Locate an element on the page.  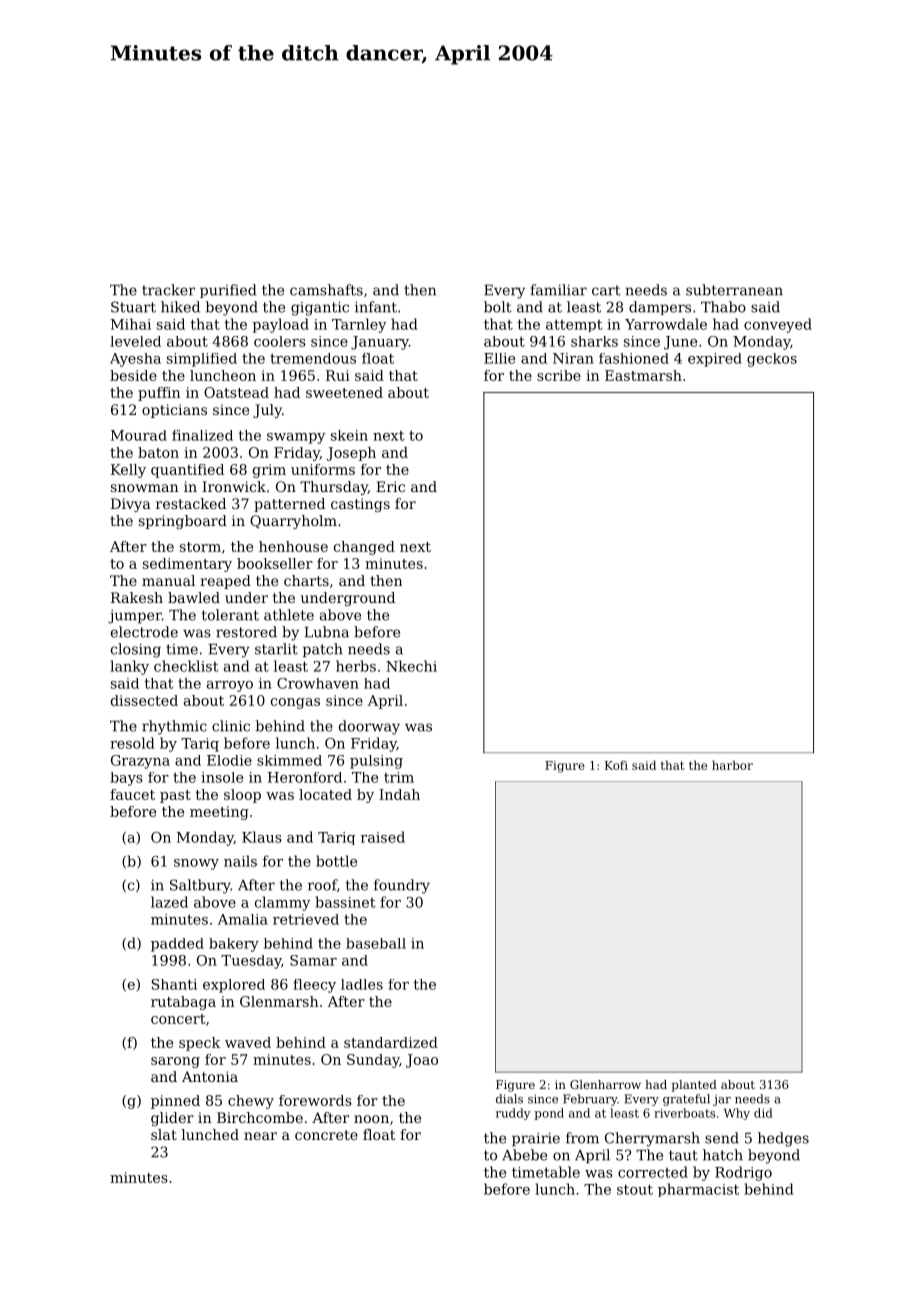
noon is located at coordinates (371, 1119).
